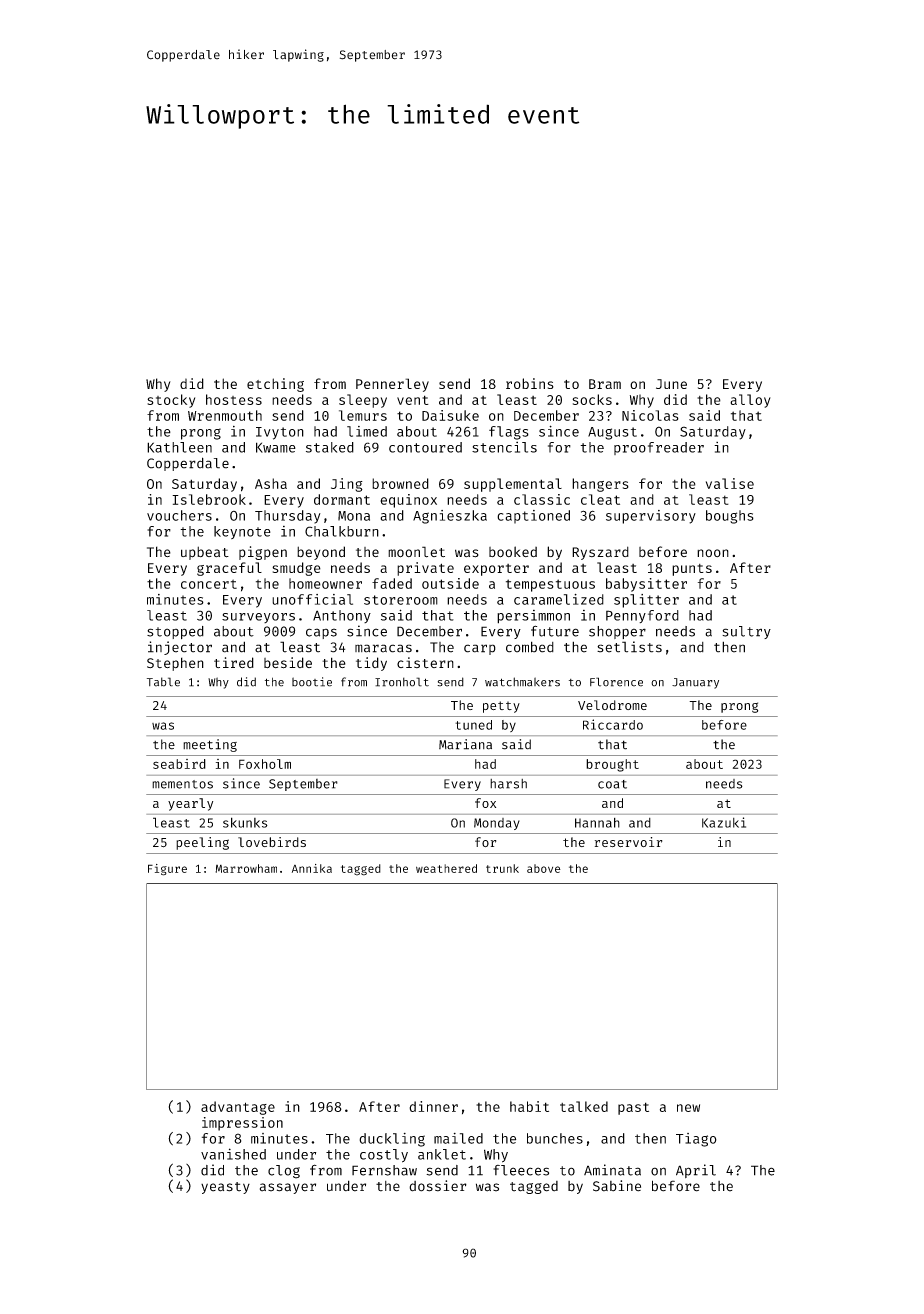 The height and width of the image is (1314, 924). I want to click on Foxholm, so click(265, 764).
